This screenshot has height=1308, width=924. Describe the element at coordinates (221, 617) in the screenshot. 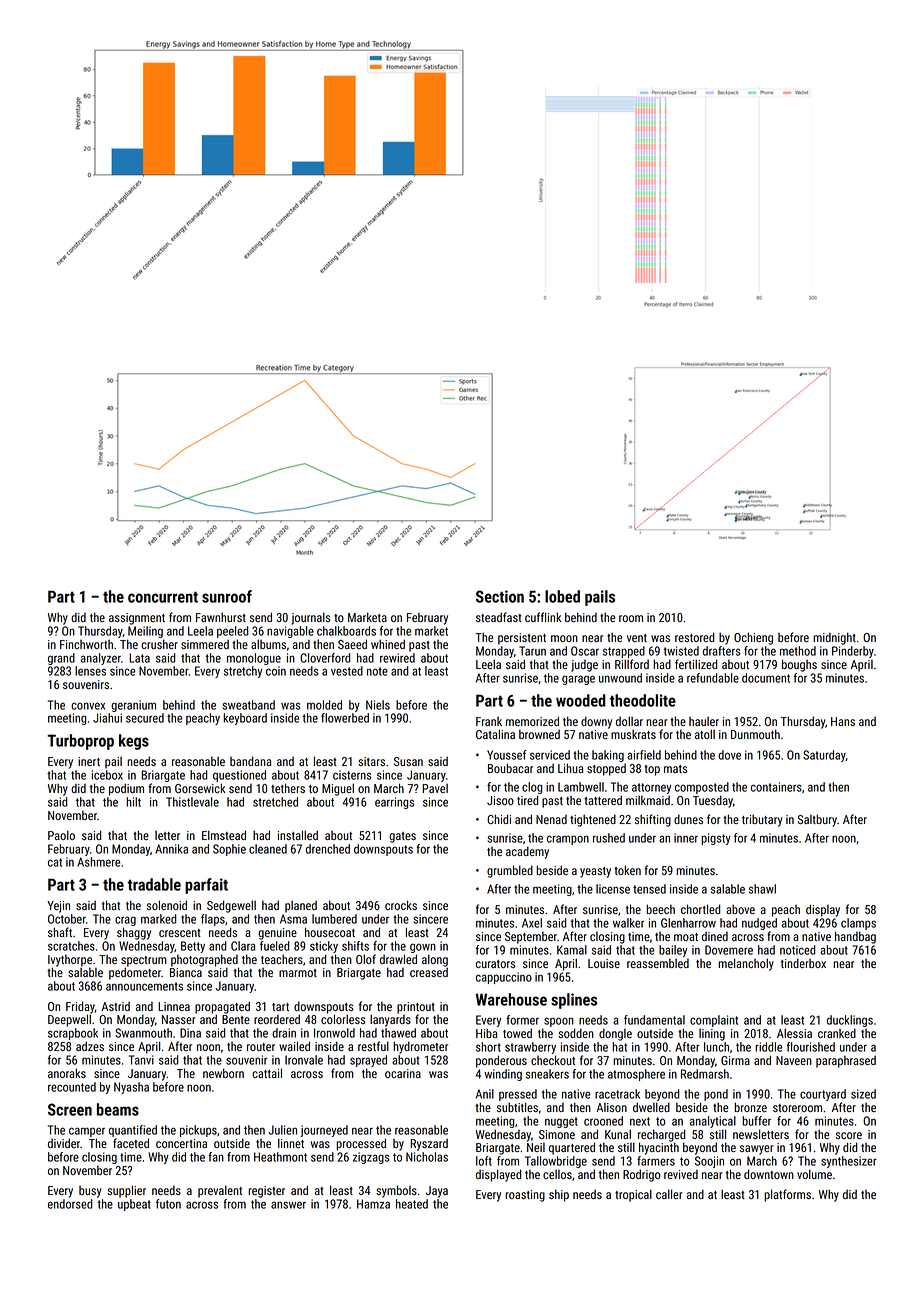

I see `Fawnhurst` at that location.
